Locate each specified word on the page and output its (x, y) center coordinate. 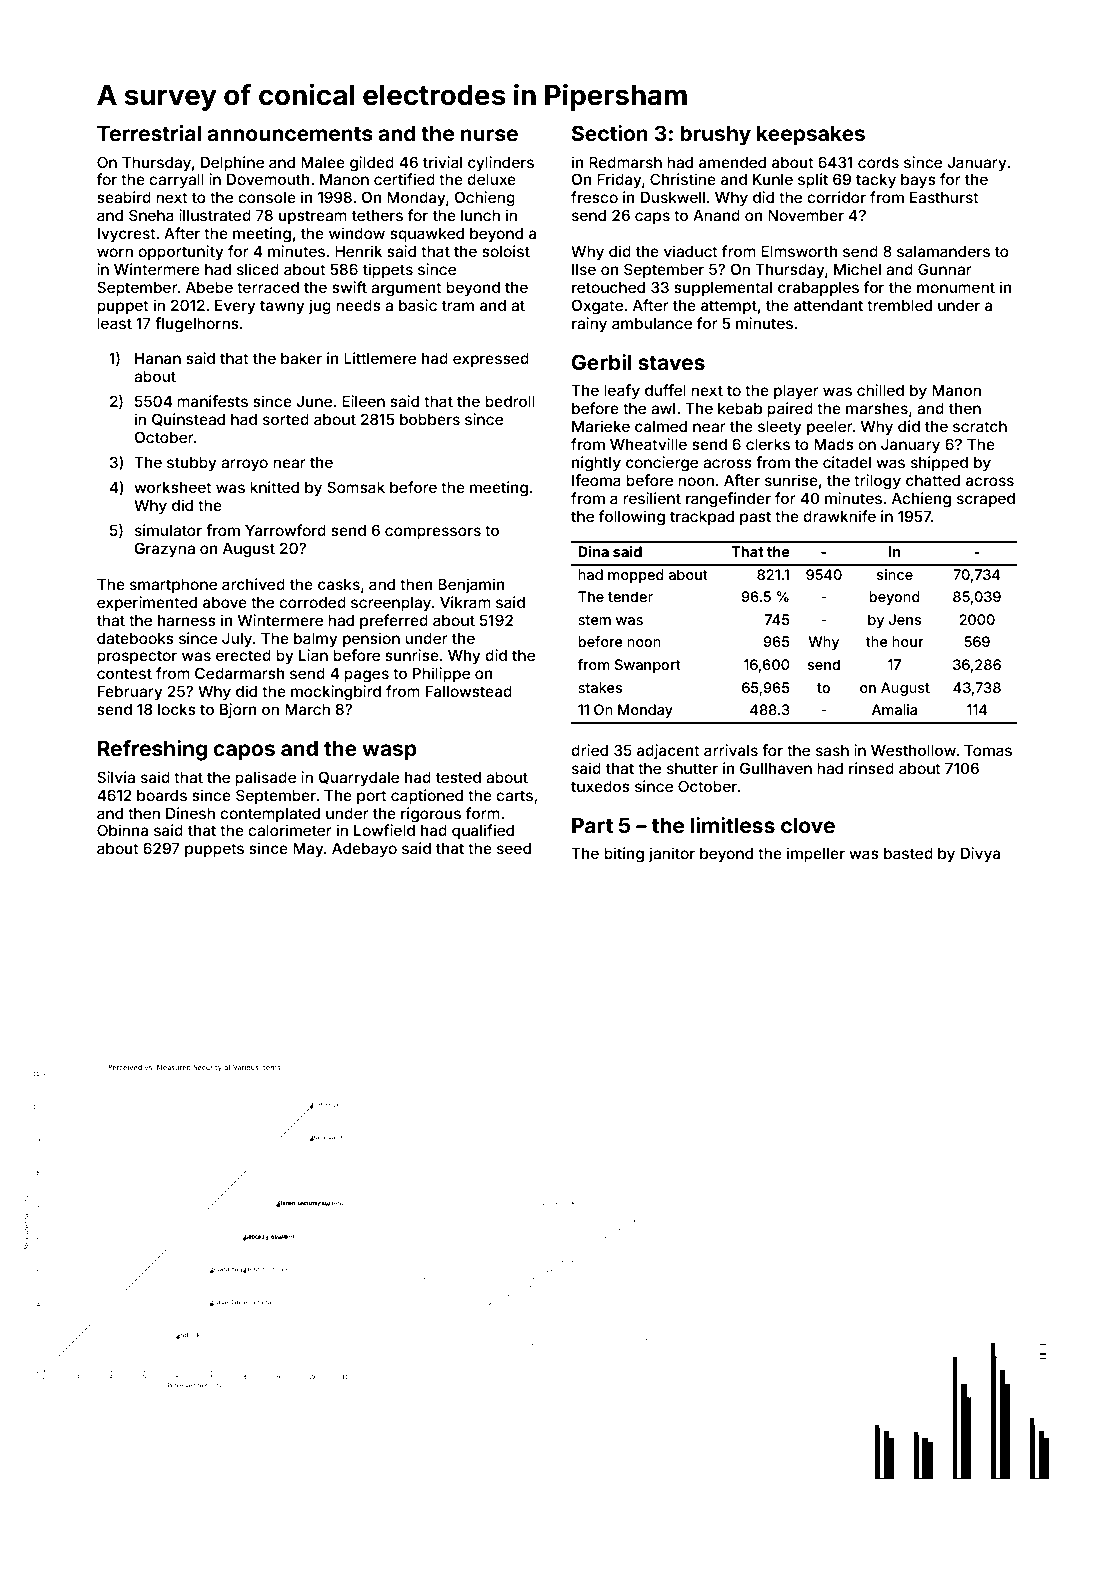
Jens (905, 619)
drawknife (839, 516)
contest (124, 673)
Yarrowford (285, 530)
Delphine (232, 163)
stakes (600, 687)
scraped (986, 500)
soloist (506, 251)
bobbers (430, 419)
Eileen (363, 401)
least (114, 323)
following (632, 518)
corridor (836, 197)
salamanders (943, 251)
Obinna (122, 830)
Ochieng (485, 199)
